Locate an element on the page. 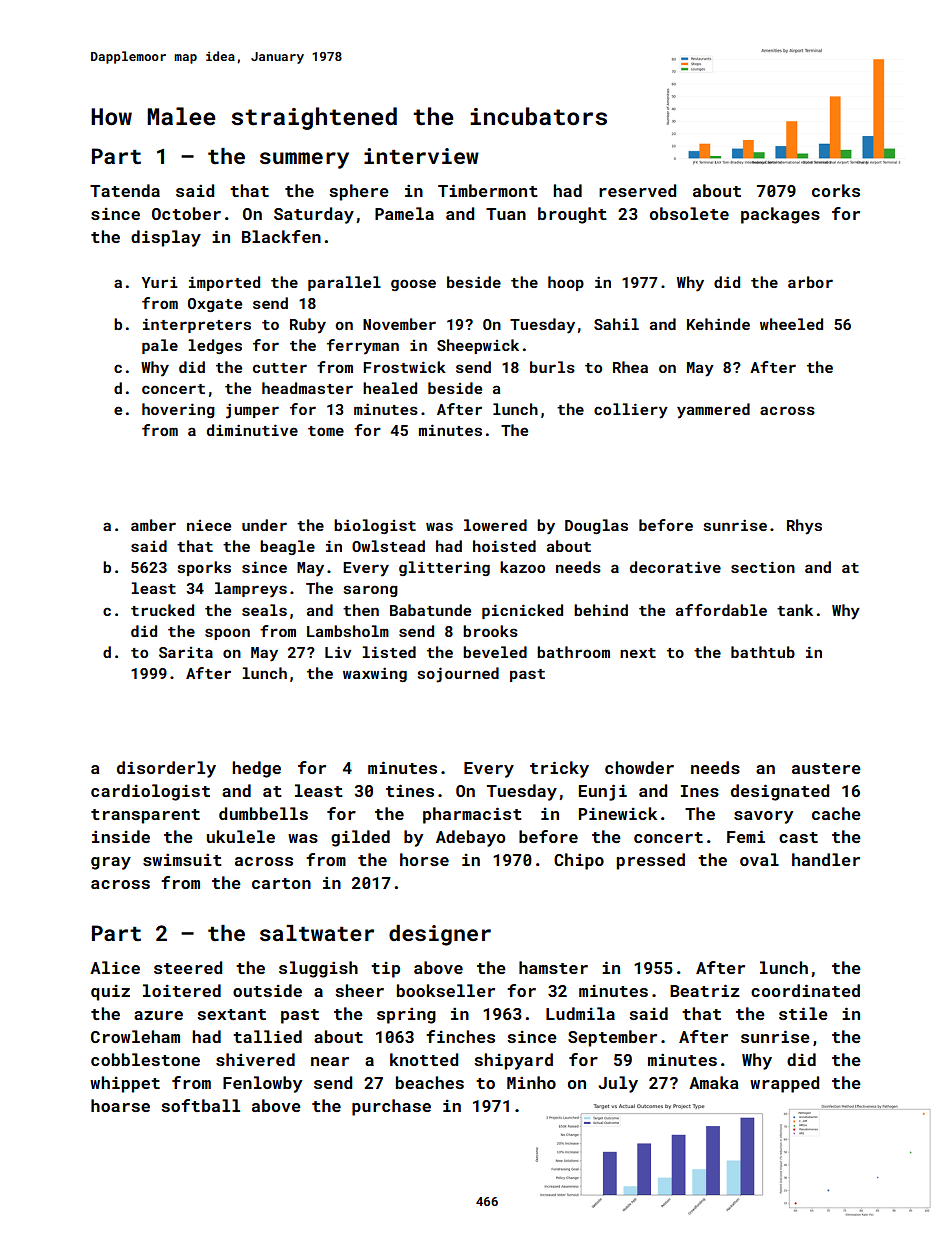 Image resolution: width=952 pixels, height=1233 pixels. interview is located at coordinates (421, 156).
